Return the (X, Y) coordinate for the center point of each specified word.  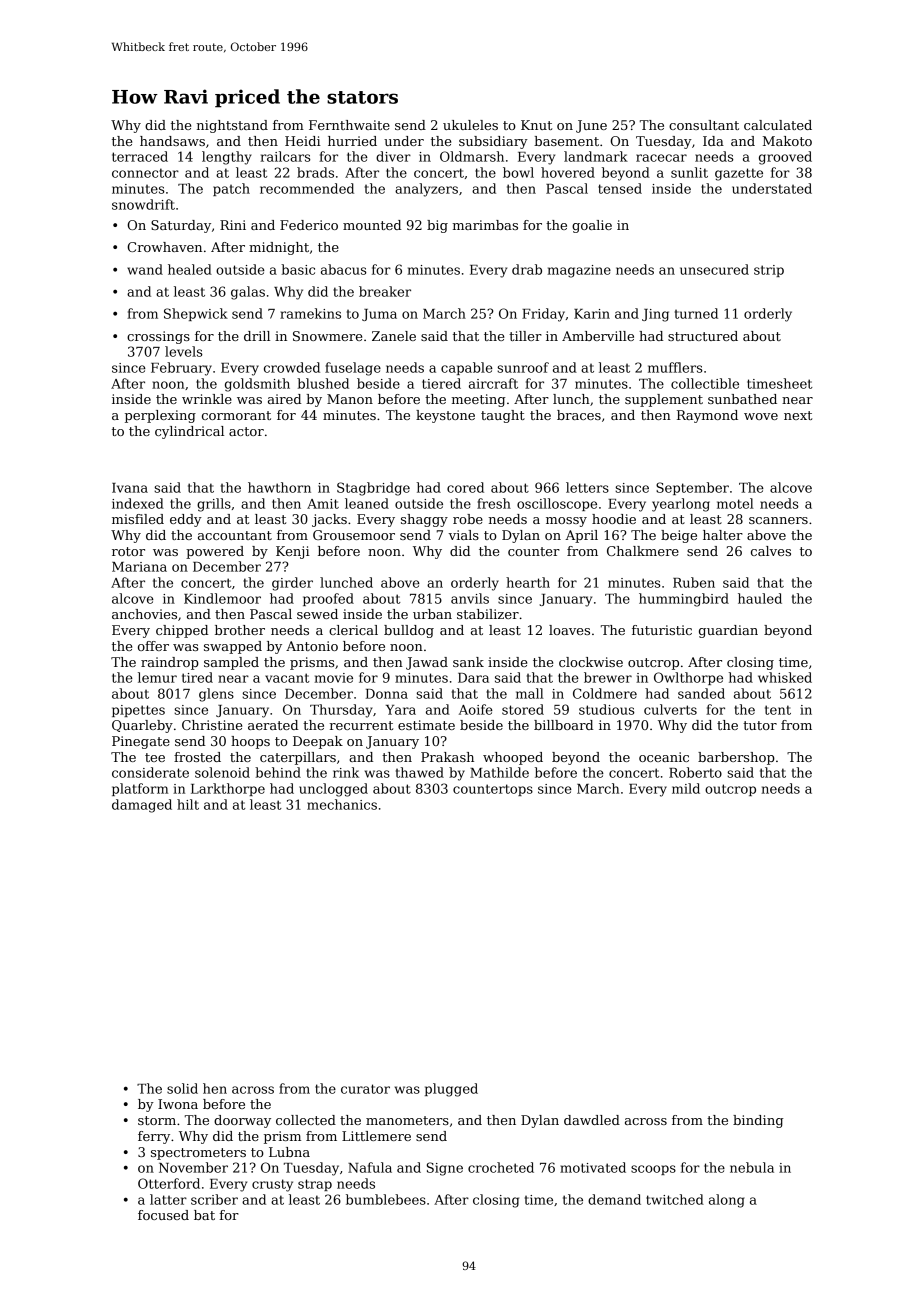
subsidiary (493, 142)
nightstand (232, 126)
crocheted (501, 1167)
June (591, 126)
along (726, 1201)
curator (365, 1089)
